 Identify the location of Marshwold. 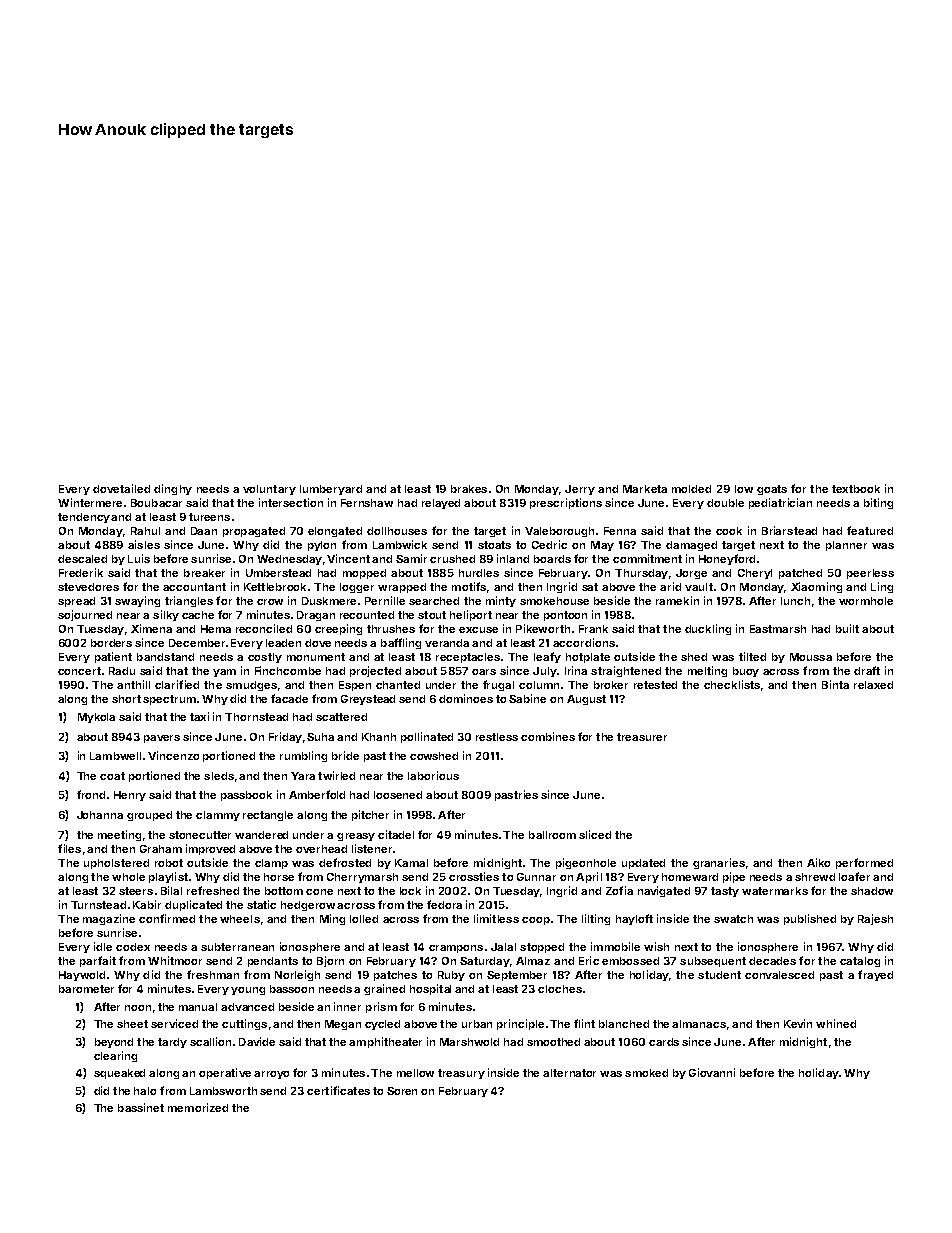
(469, 1042).
